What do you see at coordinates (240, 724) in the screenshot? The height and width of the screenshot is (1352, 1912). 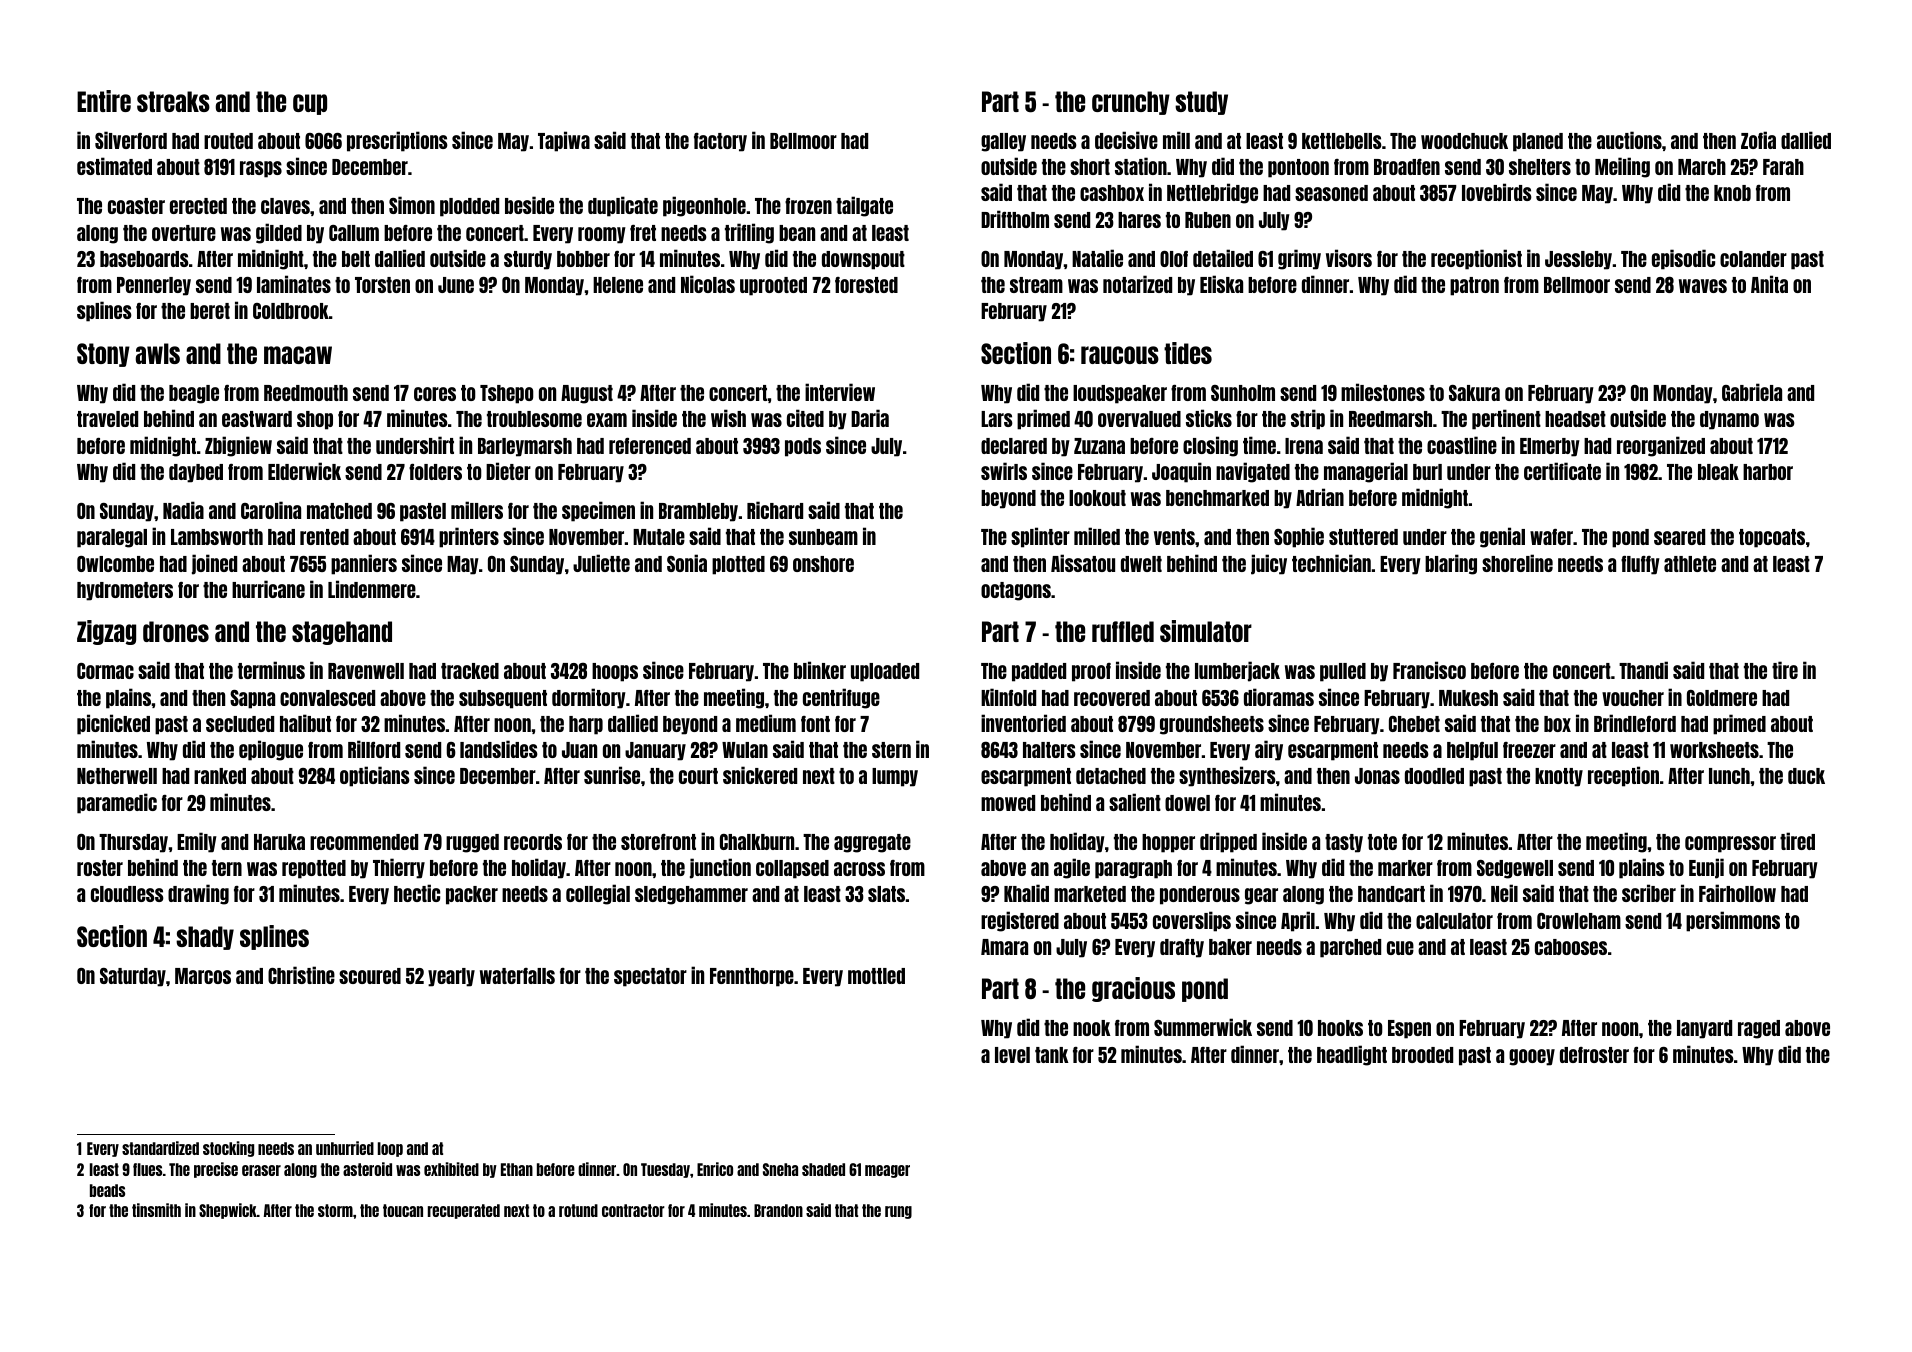 I see `secluded` at bounding box center [240, 724].
